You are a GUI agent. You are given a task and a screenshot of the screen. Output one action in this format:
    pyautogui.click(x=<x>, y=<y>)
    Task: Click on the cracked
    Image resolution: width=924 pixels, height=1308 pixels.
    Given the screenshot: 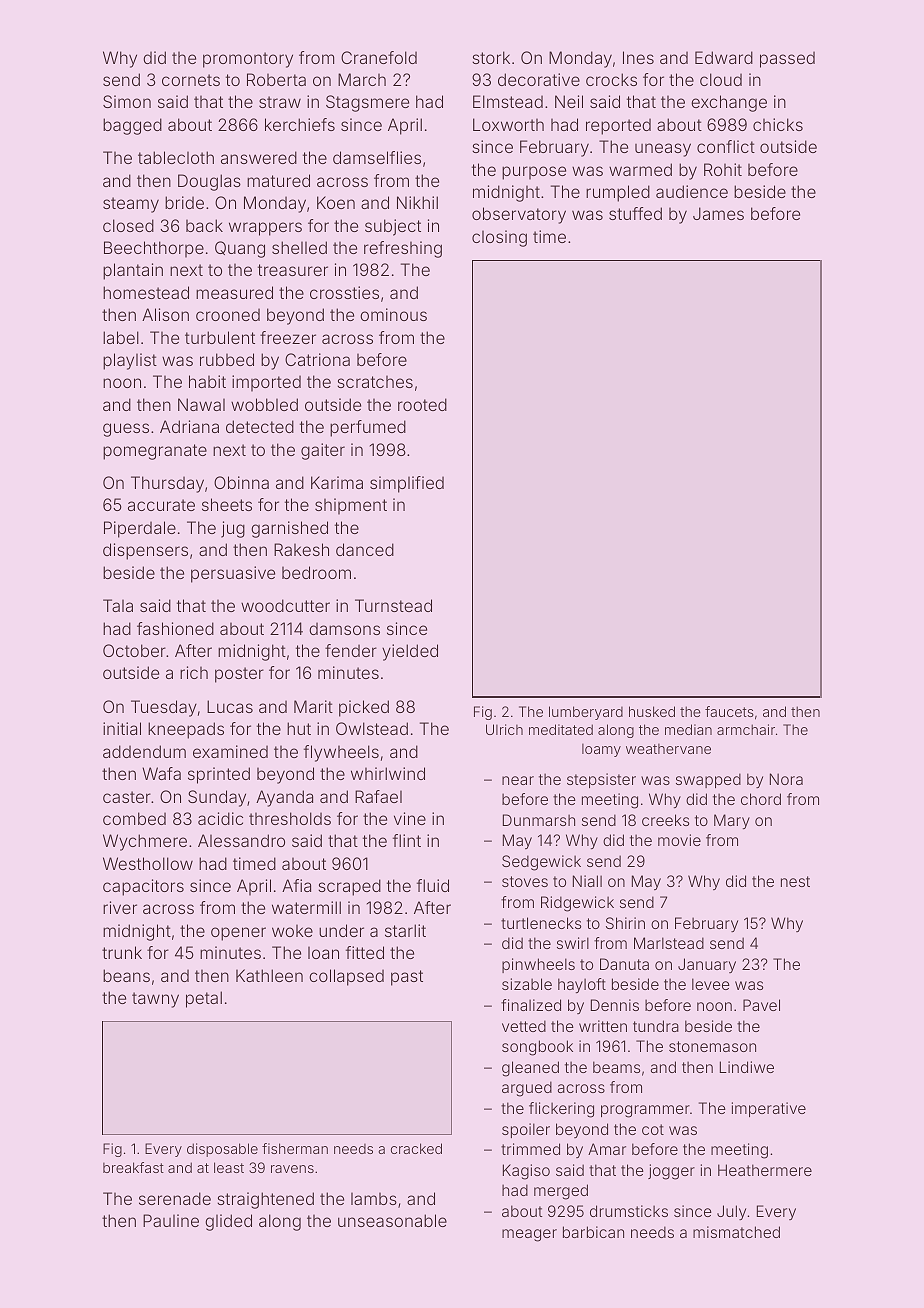 What is the action you would take?
    pyautogui.click(x=416, y=1148)
